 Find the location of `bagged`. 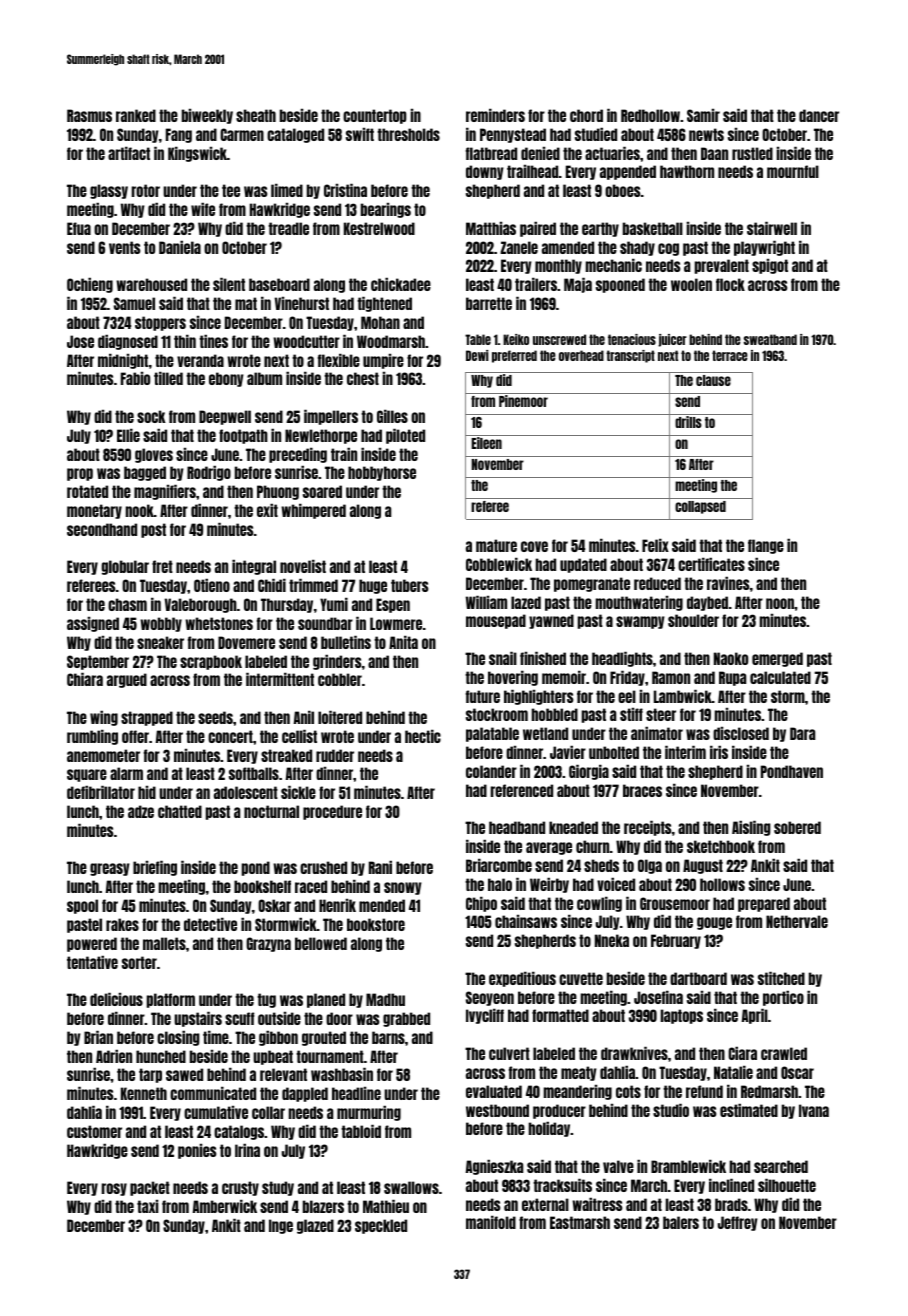

bagged is located at coordinates (145, 473).
